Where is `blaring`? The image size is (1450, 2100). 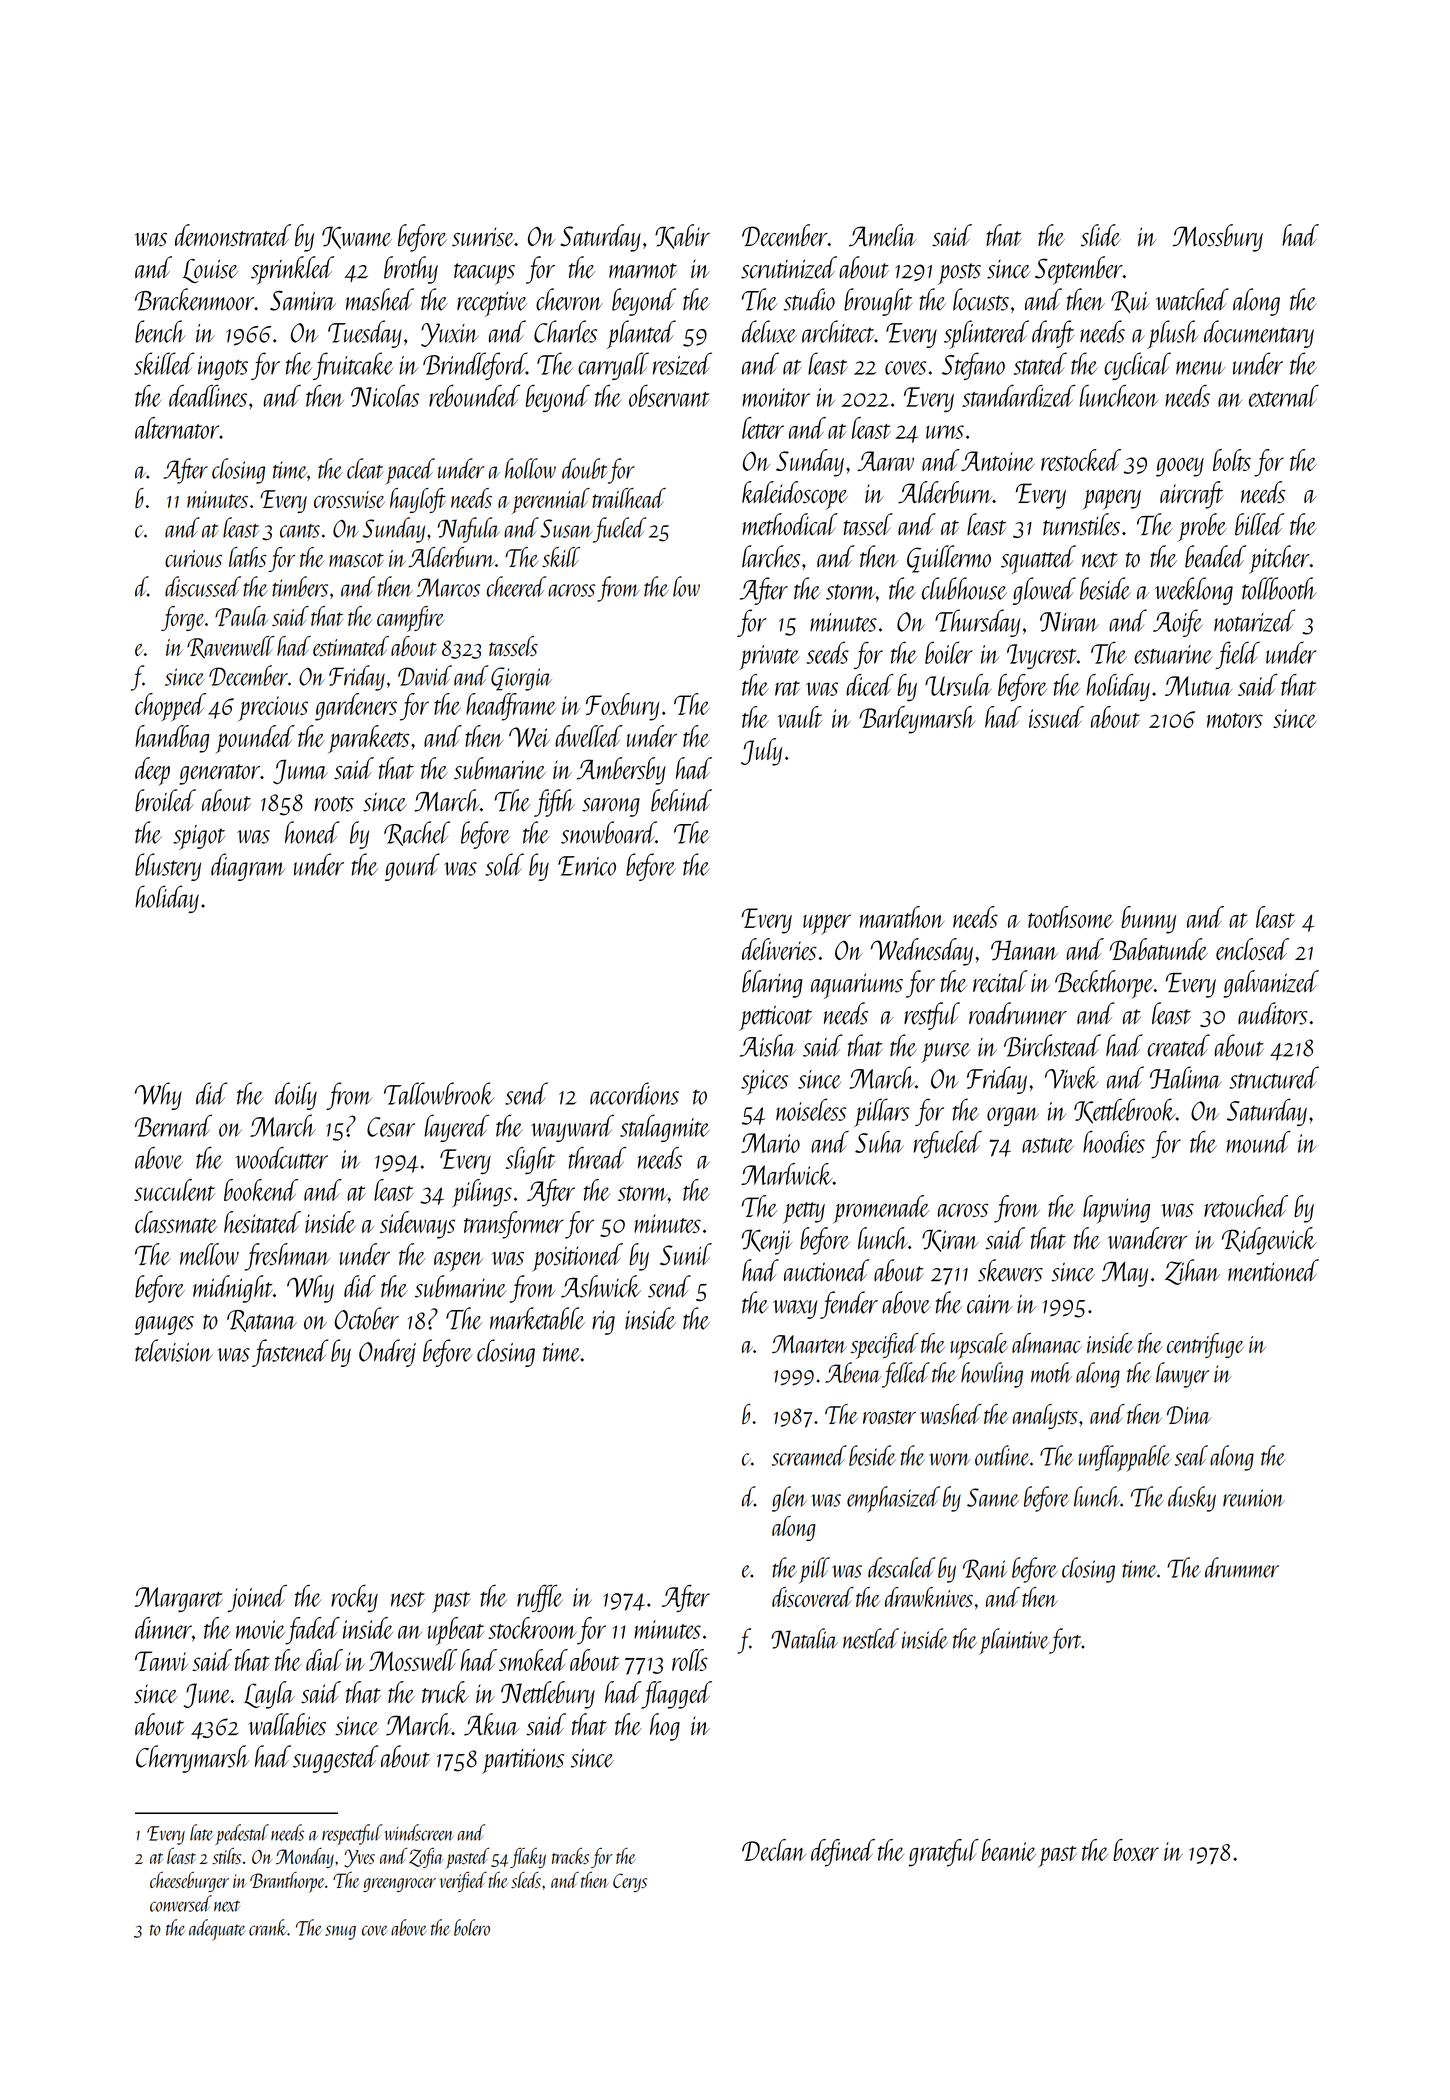 blaring is located at coordinates (772, 984).
